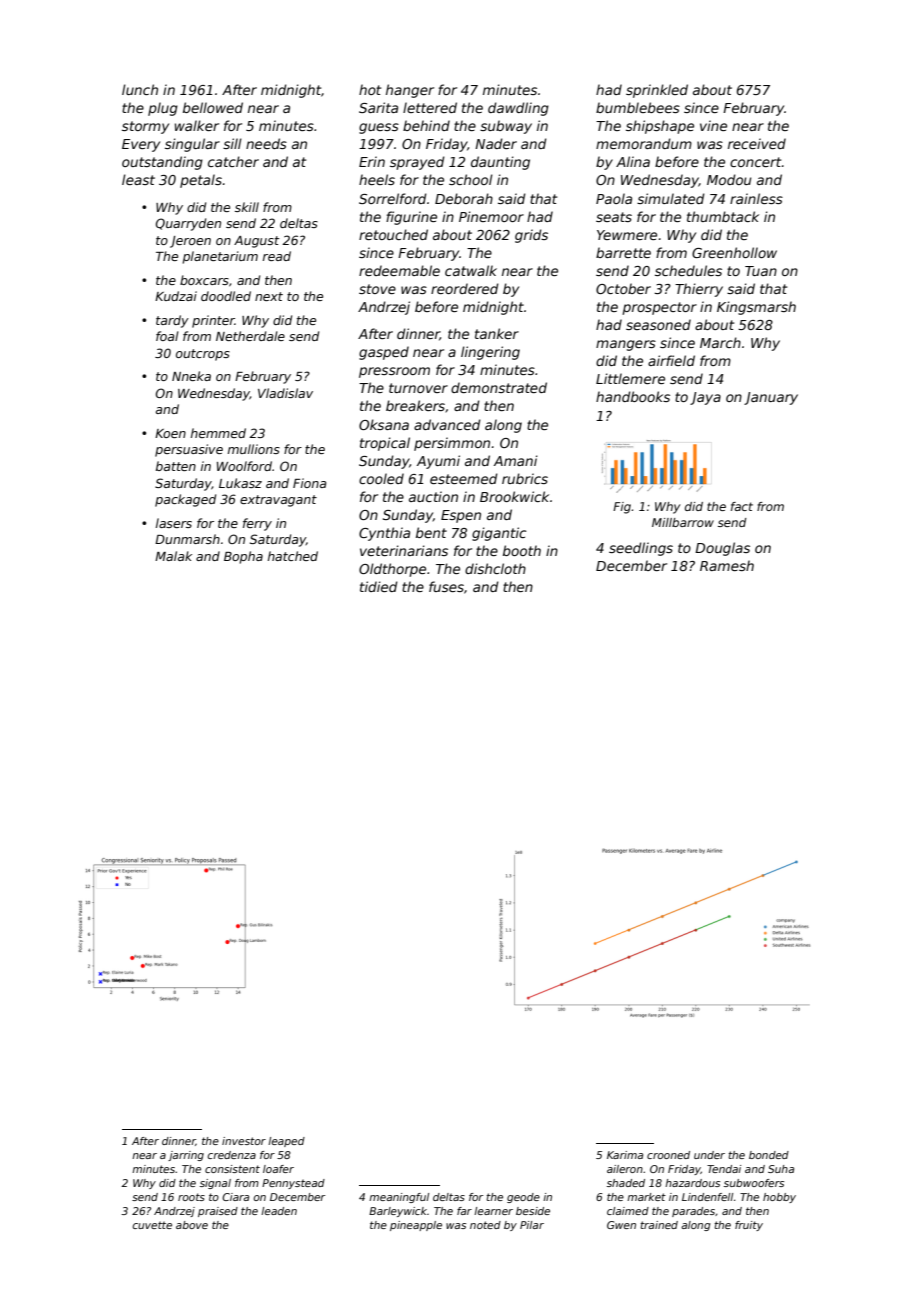 The image size is (924, 1308). What do you see at coordinates (186, 1156) in the screenshot?
I see `jarring` at bounding box center [186, 1156].
